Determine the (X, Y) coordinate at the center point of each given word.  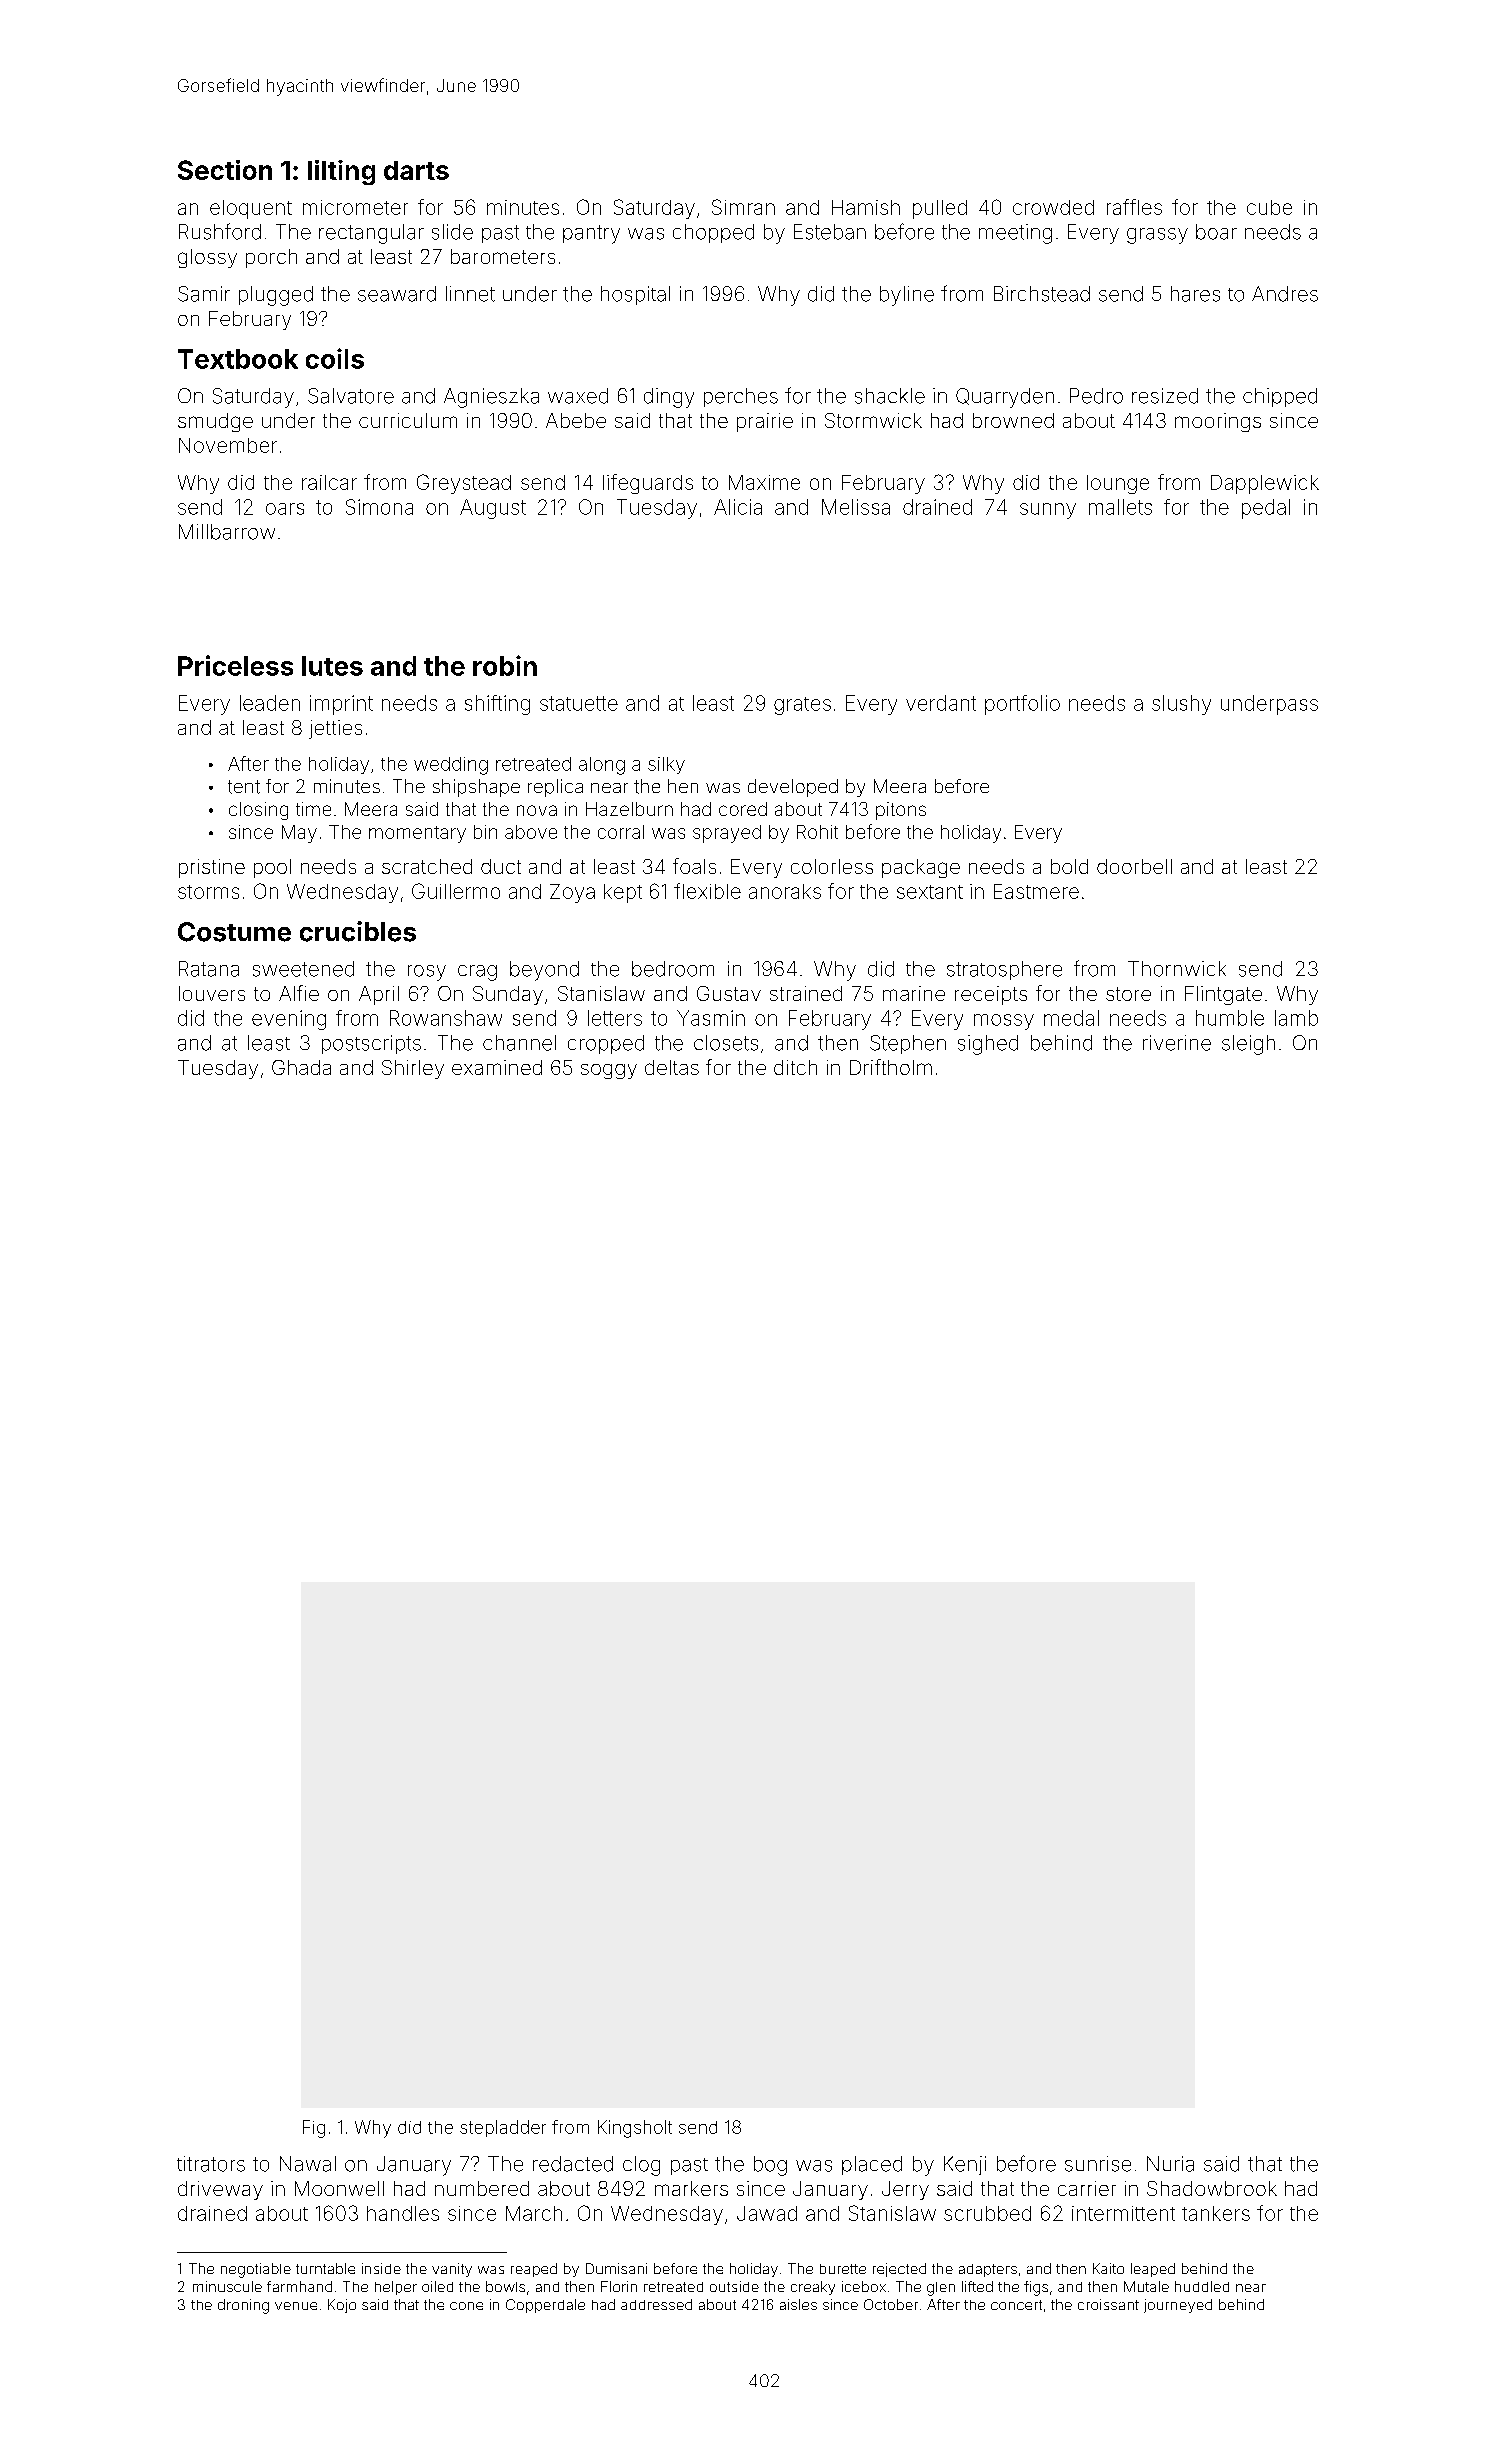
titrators (211, 2164)
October (891, 2304)
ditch (795, 1067)
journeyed (1178, 2306)
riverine (1177, 1043)
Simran (743, 207)
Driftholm (891, 1067)
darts (416, 170)
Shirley (413, 1069)
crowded (1053, 207)
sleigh (1248, 1045)
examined (497, 1067)
